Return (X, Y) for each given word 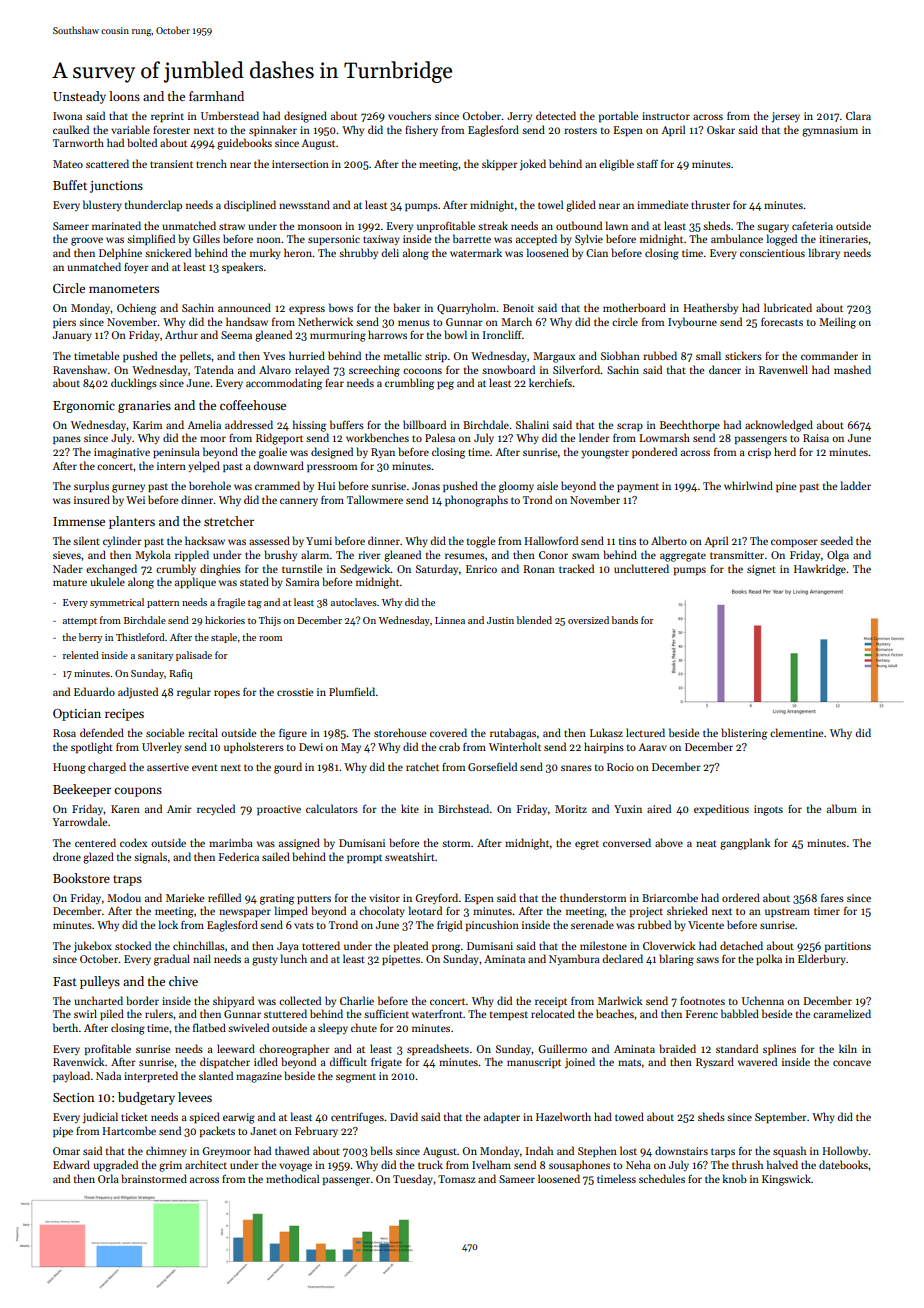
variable (130, 129)
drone (67, 856)
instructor (666, 116)
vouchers (409, 115)
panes (67, 440)
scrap (630, 427)
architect (206, 1164)
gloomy (516, 487)
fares (832, 897)
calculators (332, 808)
